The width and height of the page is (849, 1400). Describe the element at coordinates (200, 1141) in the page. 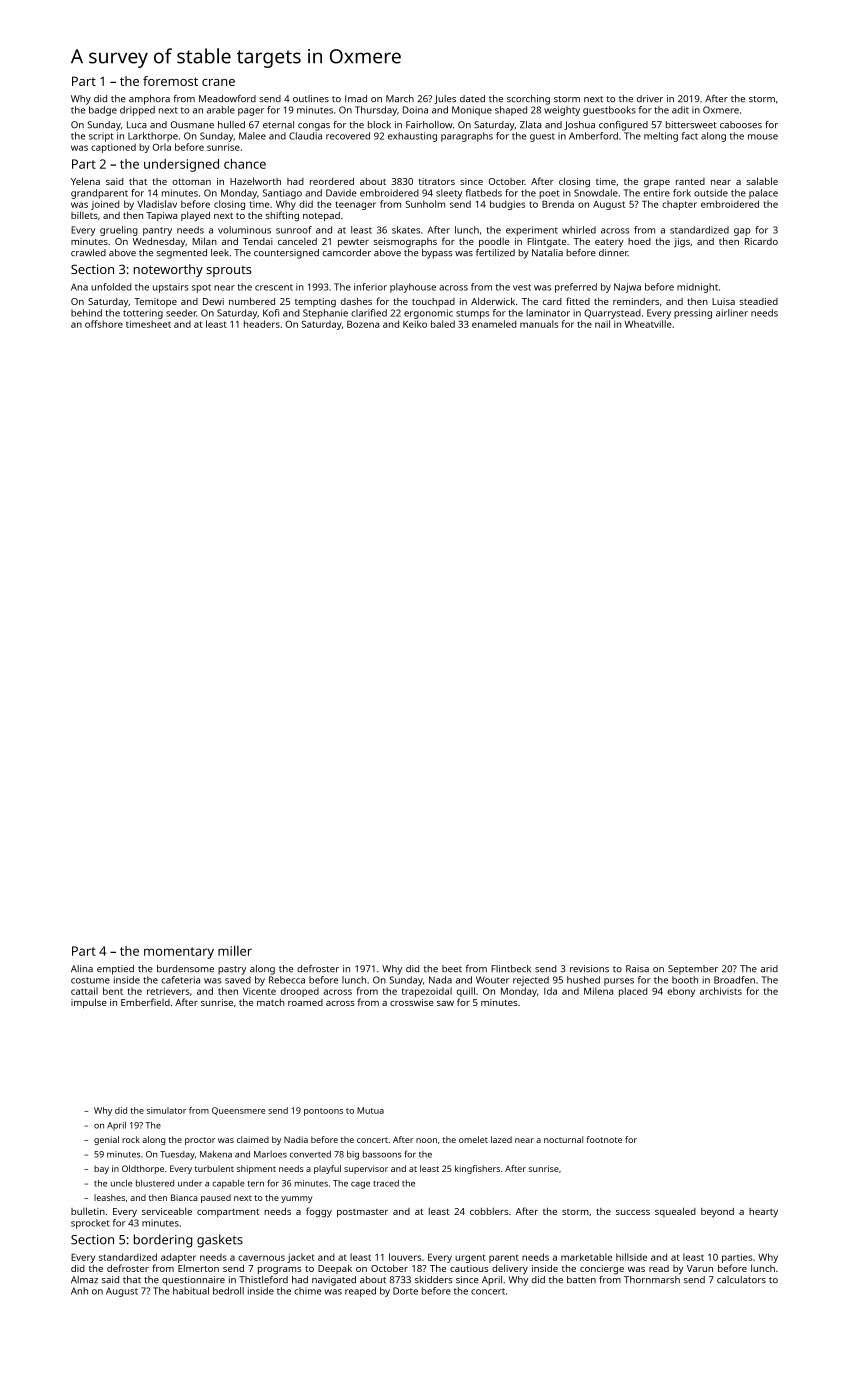

I see `proctor` at that location.
